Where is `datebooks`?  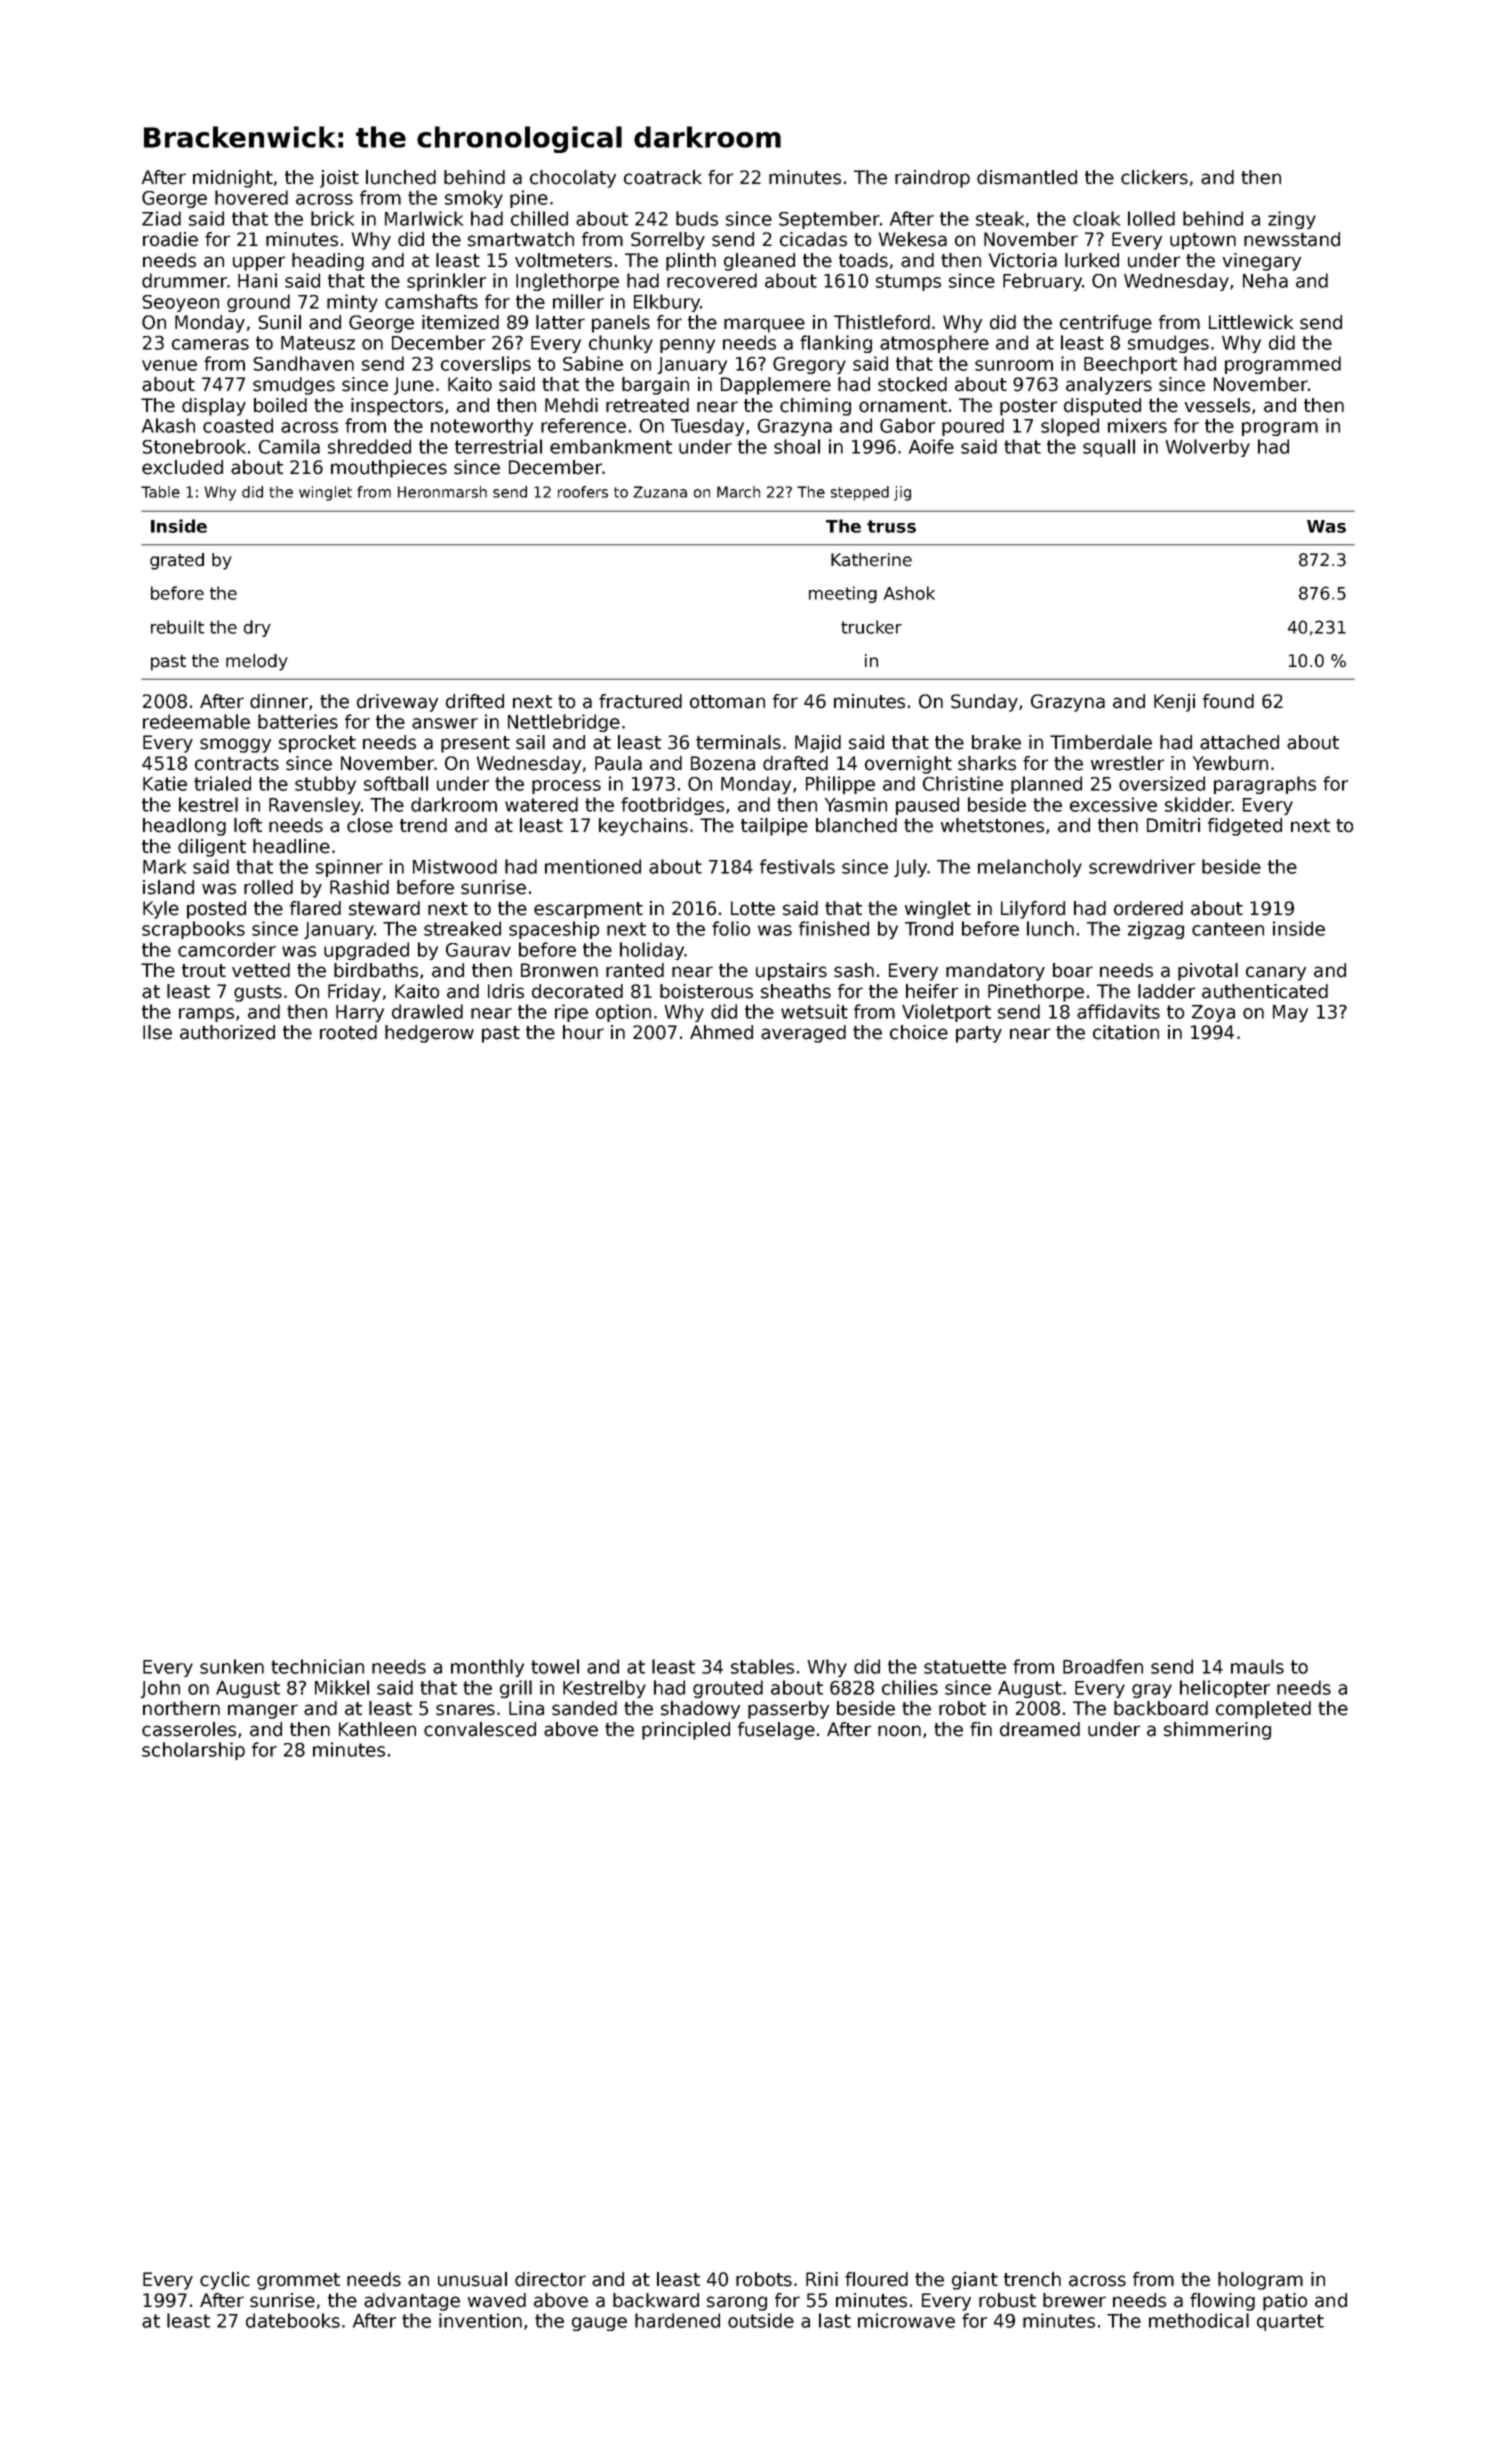
datebooks is located at coordinates (293, 2320).
